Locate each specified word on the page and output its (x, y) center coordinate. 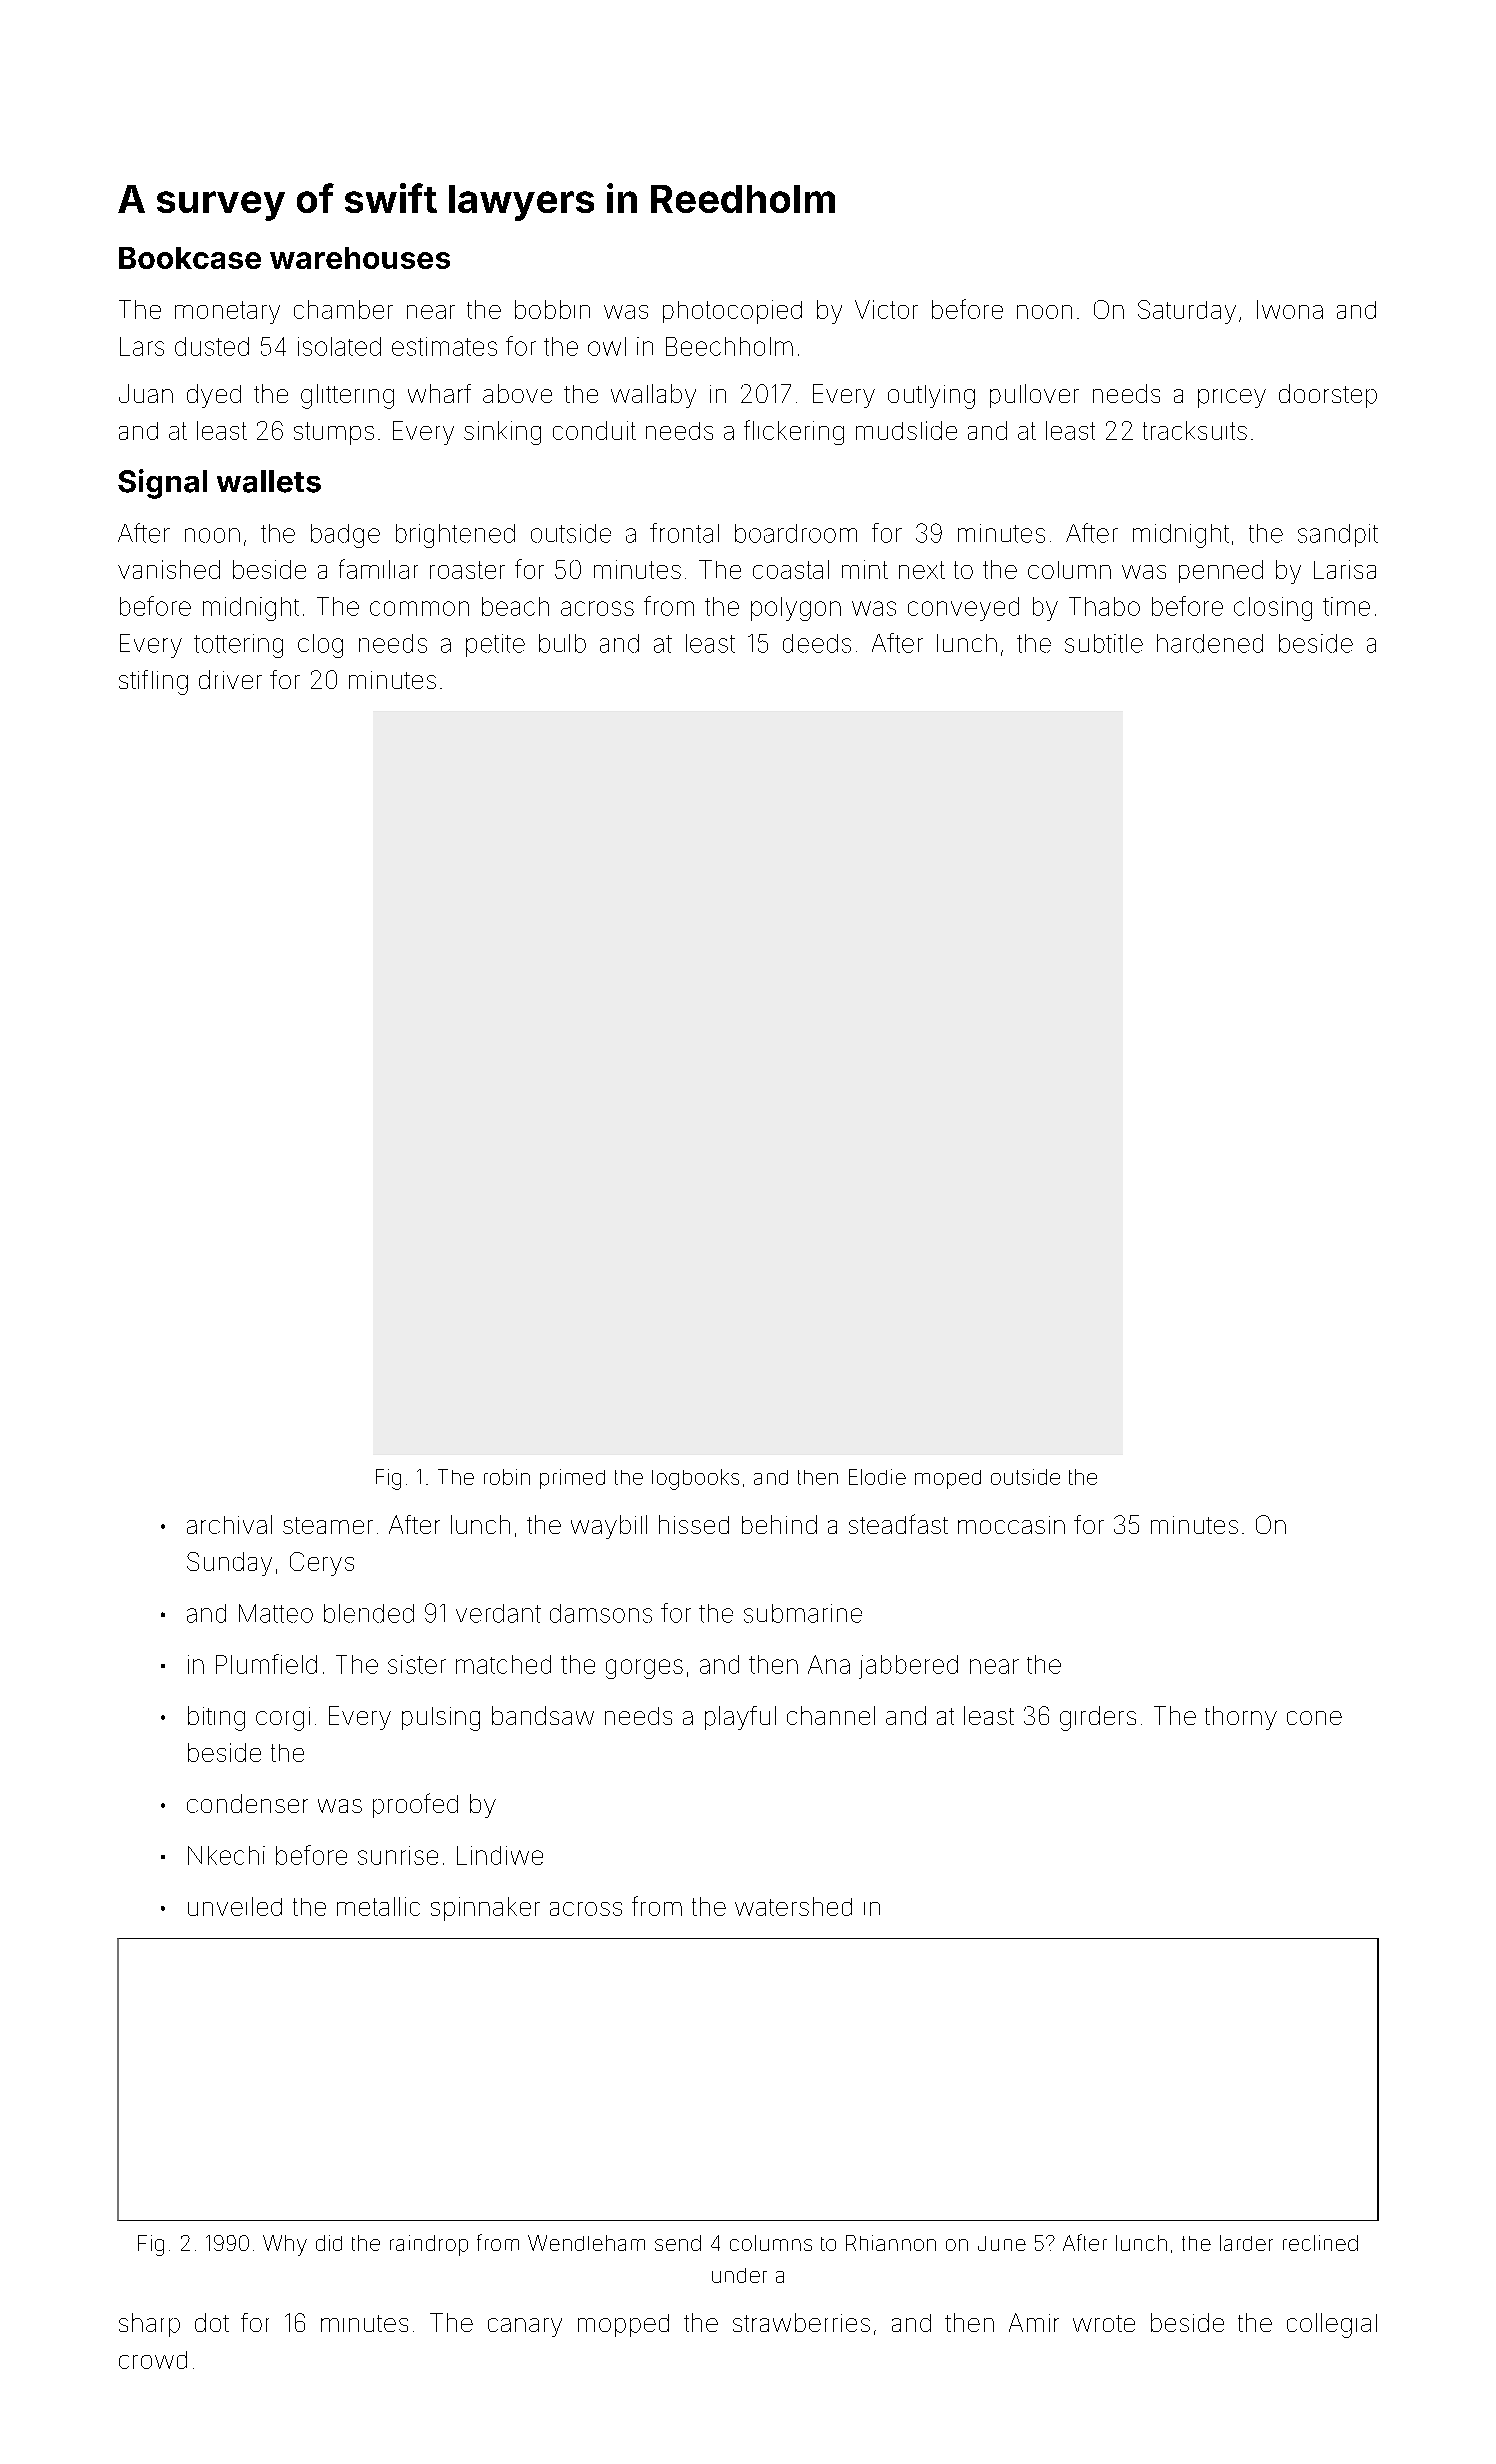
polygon (796, 609)
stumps (334, 433)
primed (572, 1479)
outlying (931, 397)
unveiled (235, 1906)
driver (230, 679)
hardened (1210, 643)
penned (1221, 571)
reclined (1320, 2243)
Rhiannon (891, 2243)
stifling (153, 682)
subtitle (1104, 643)
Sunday (229, 1564)
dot (212, 2322)
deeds (817, 643)
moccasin (1011, 1525)
